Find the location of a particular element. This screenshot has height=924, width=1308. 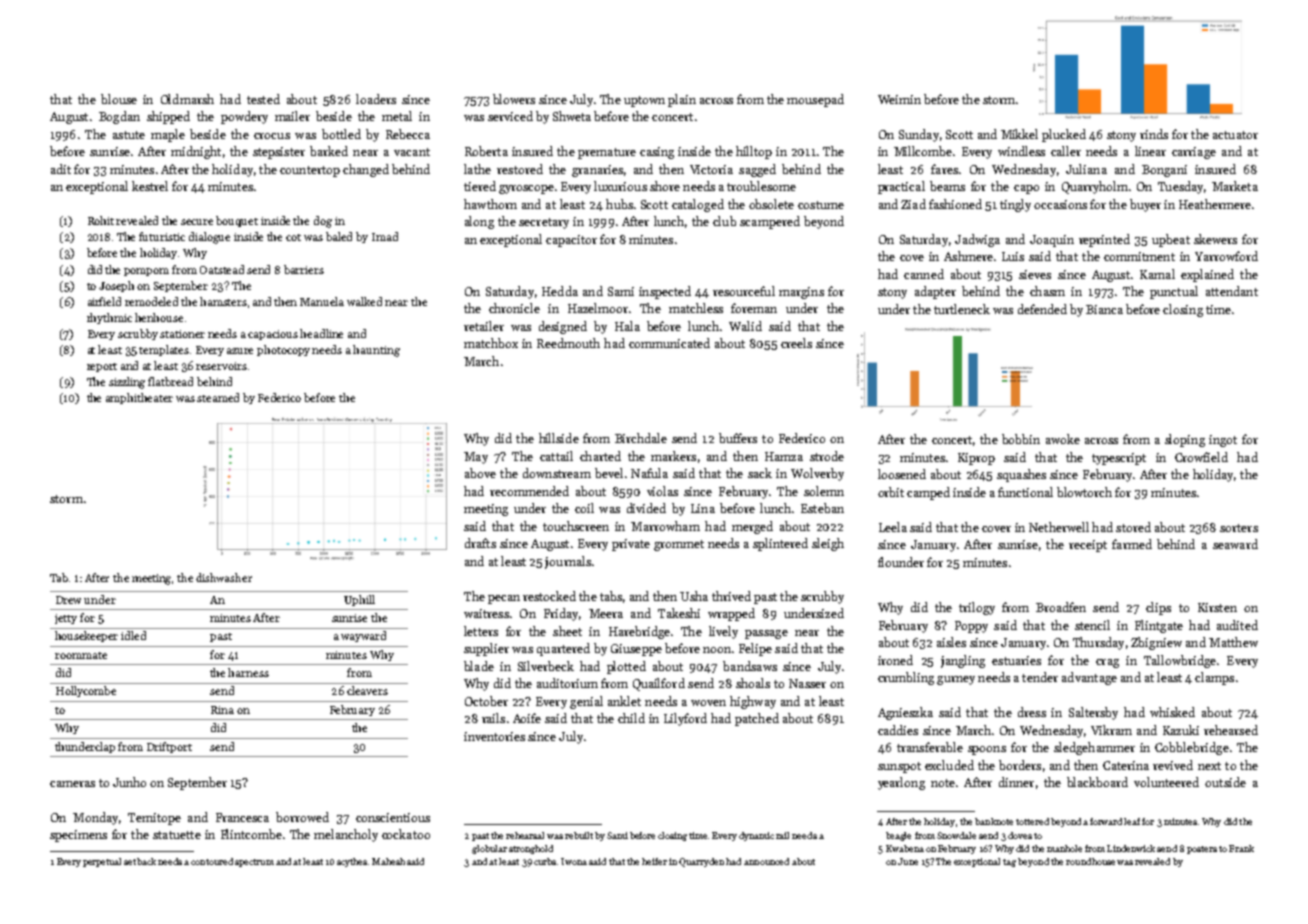

crag is located at coordinates (1107, 663).
